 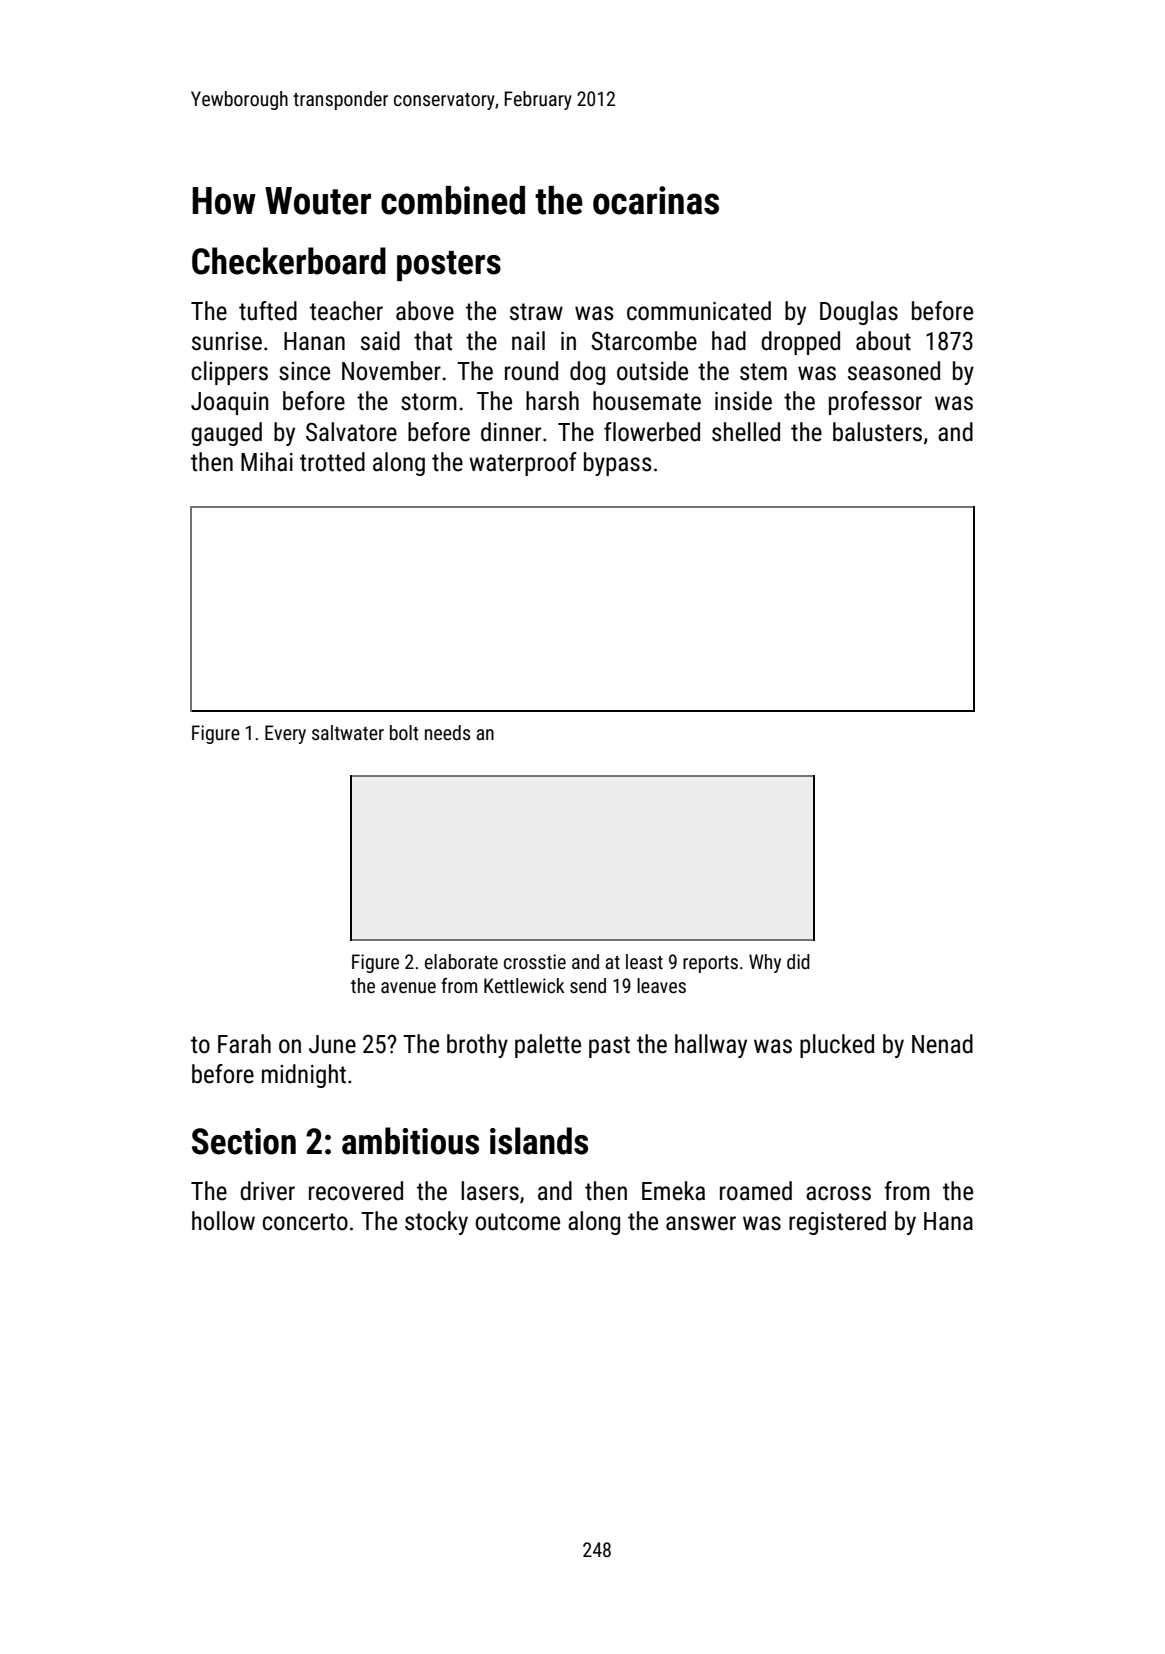 I want to click on straw, so click(x=536, y=312).
